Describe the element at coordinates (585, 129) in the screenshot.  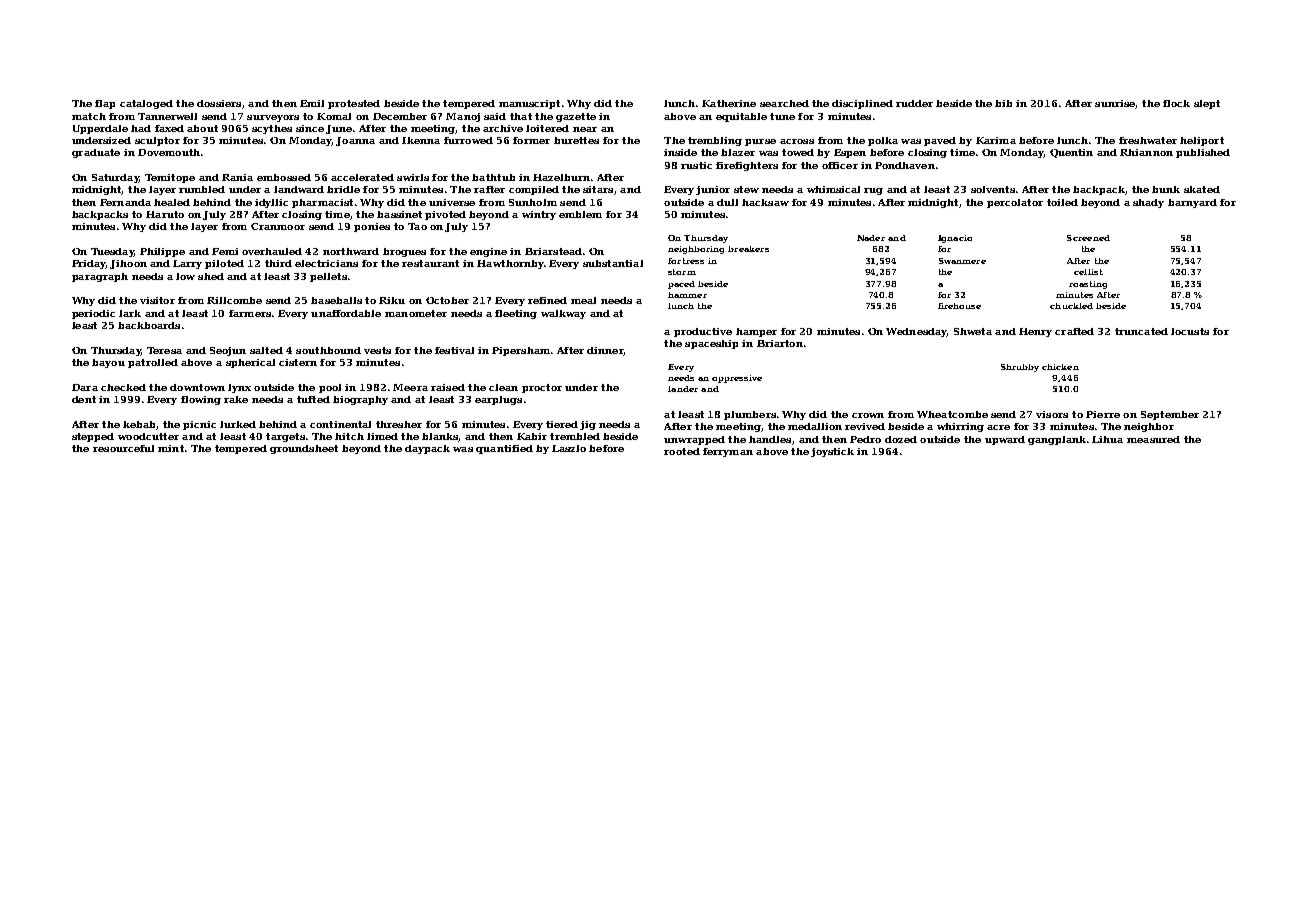
I see `near` at that location.
